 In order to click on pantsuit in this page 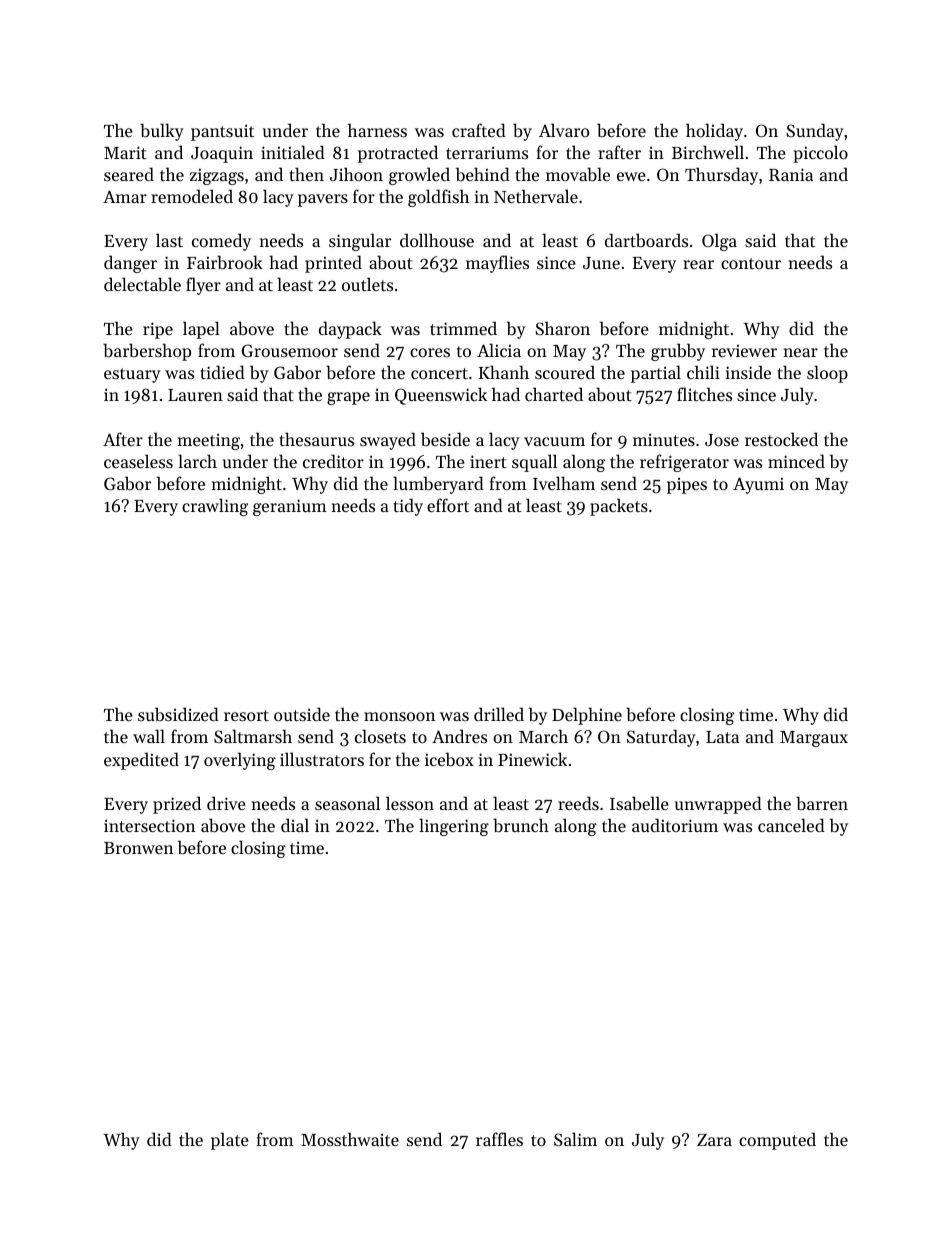, I will do `click(222, 132)`.
